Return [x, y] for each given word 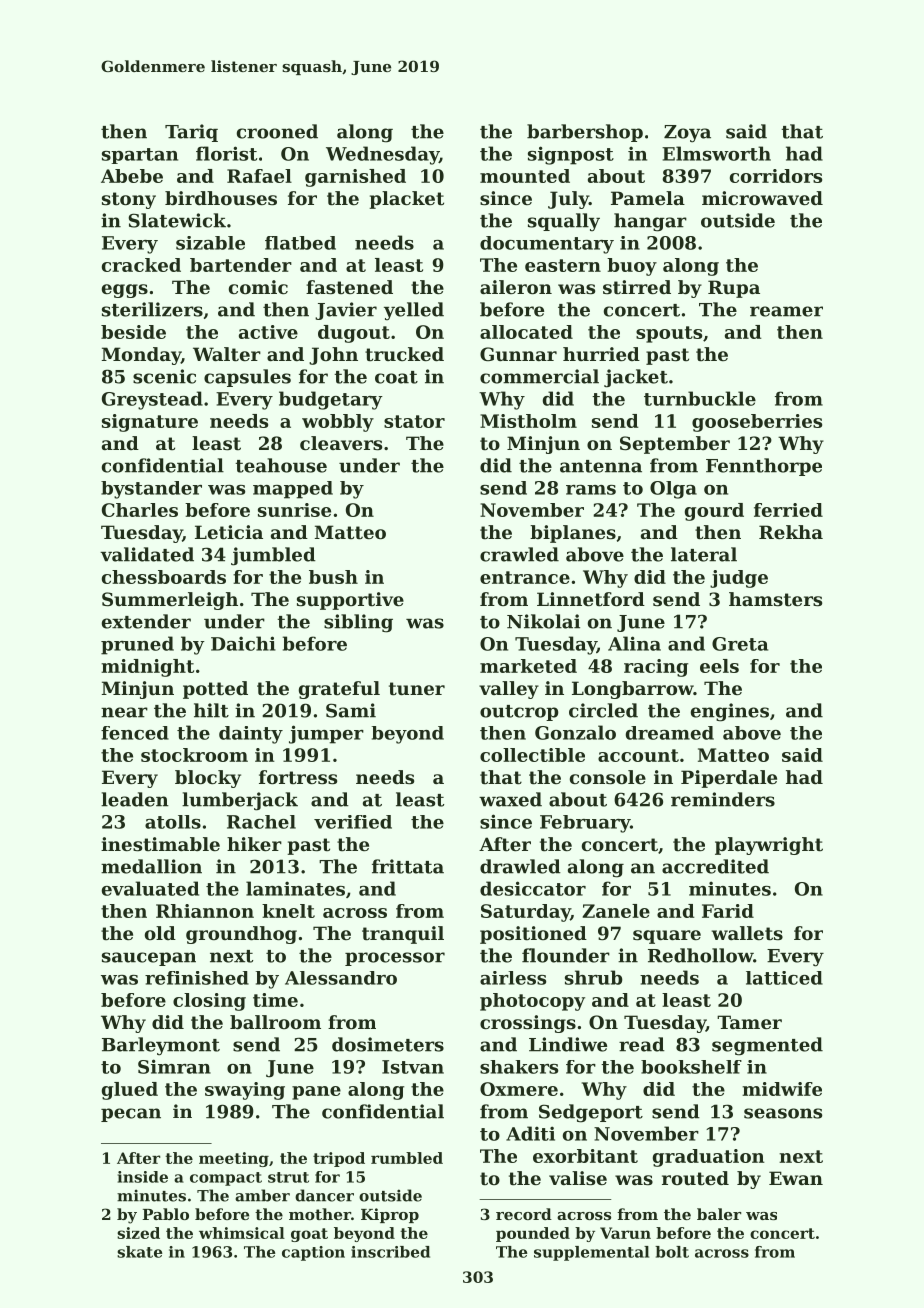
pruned [137, 645]
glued [130, 1091]
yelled [414, 311]
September [675, 445]
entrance [525, 577]
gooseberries [757, 423]
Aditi [530, 1133]
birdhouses [221, 198]
